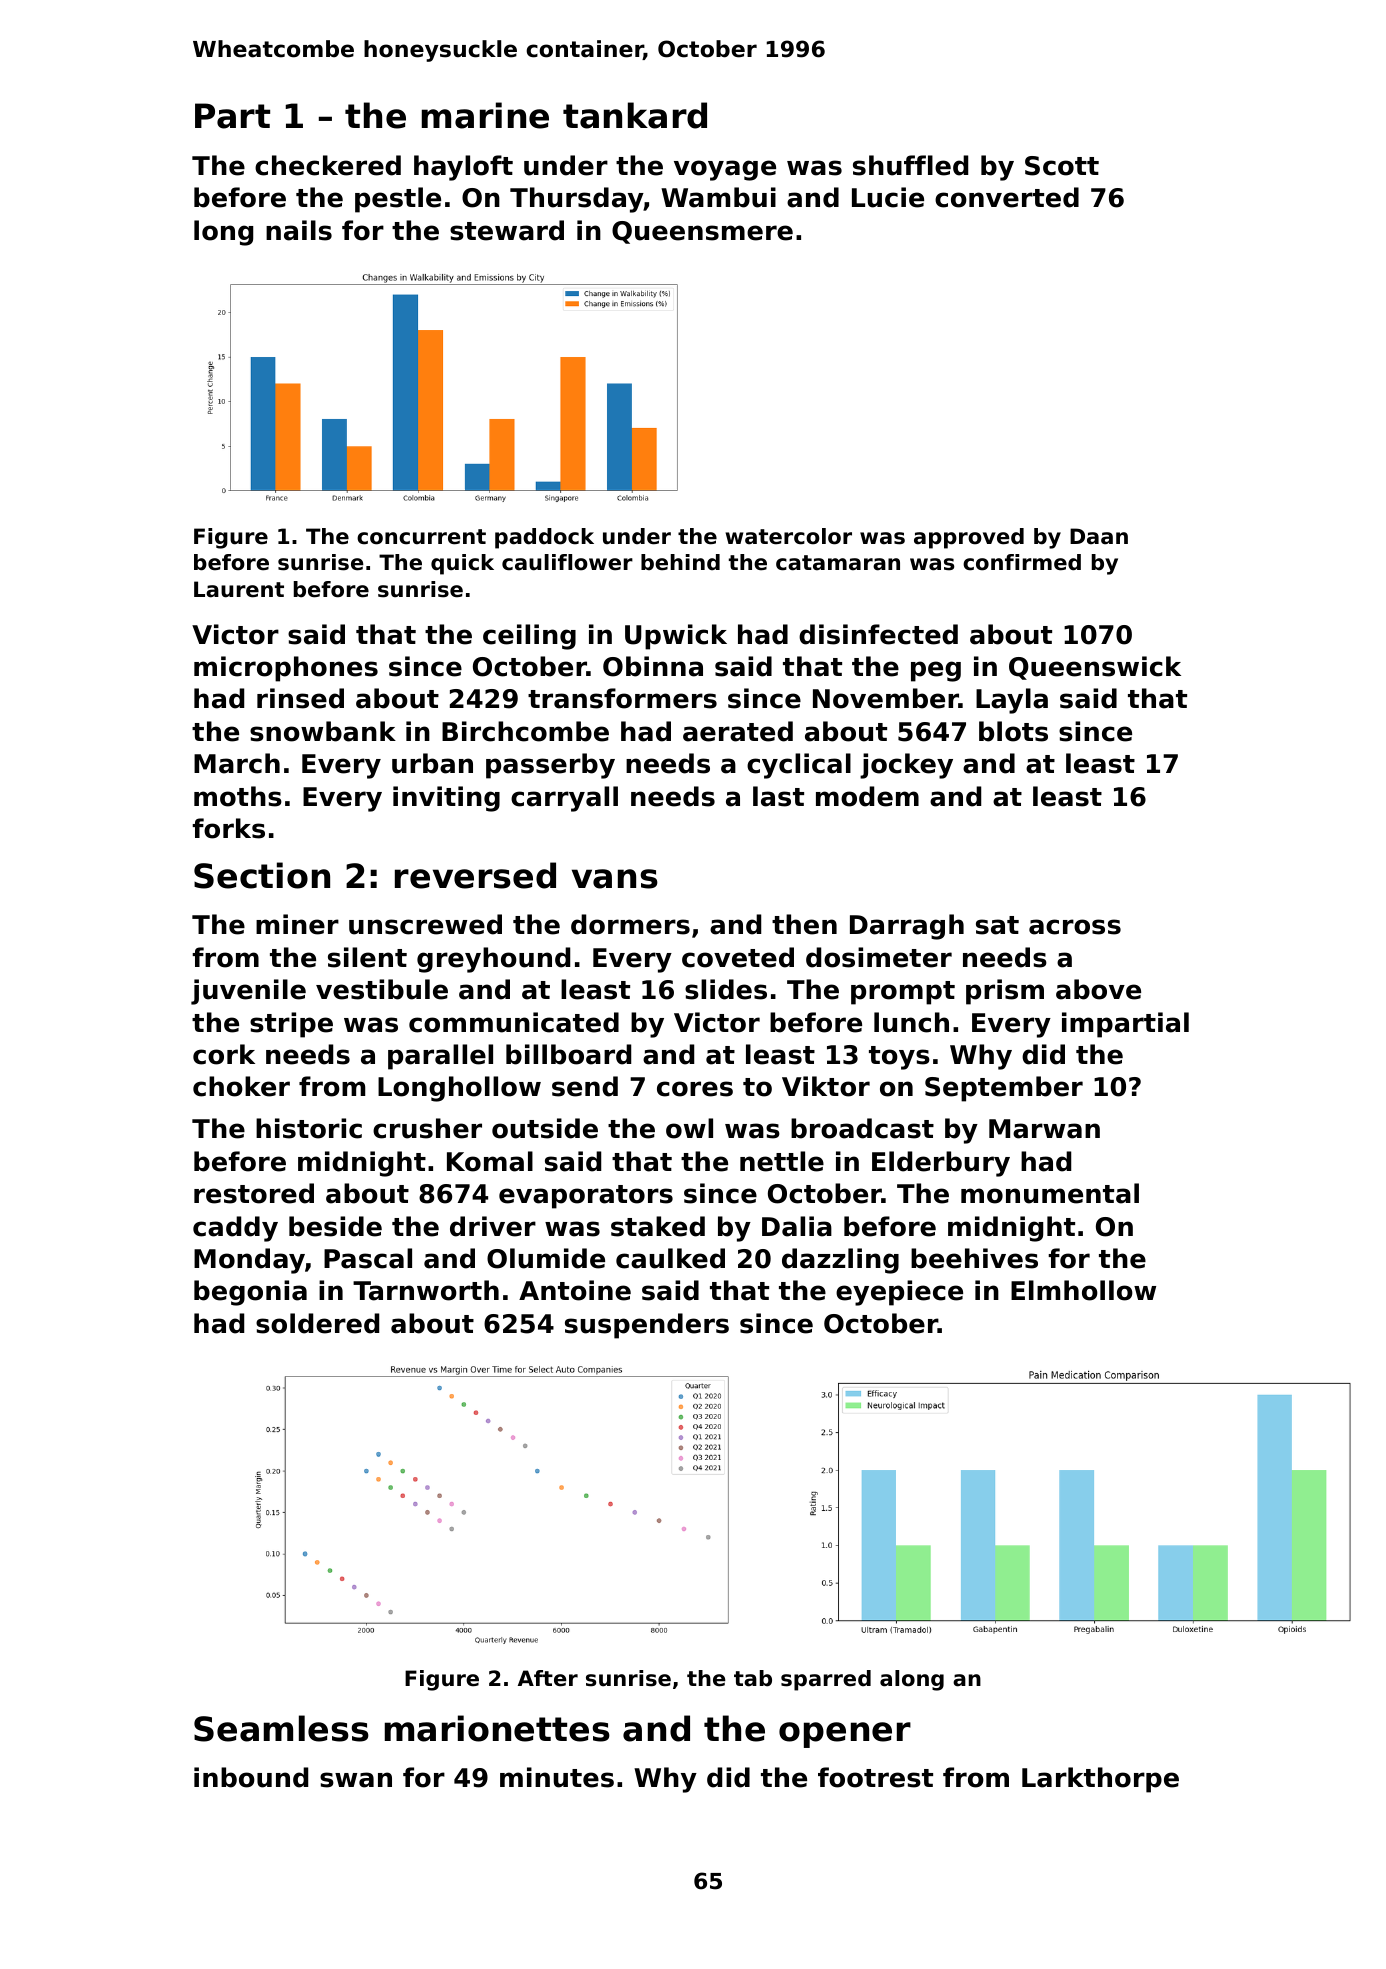 The height and width of the screenshot is (1969, 1386). What do you see at coordinates (1098, 989) in the screenshot?
I see `above` at bounding box center [1098, 989].
